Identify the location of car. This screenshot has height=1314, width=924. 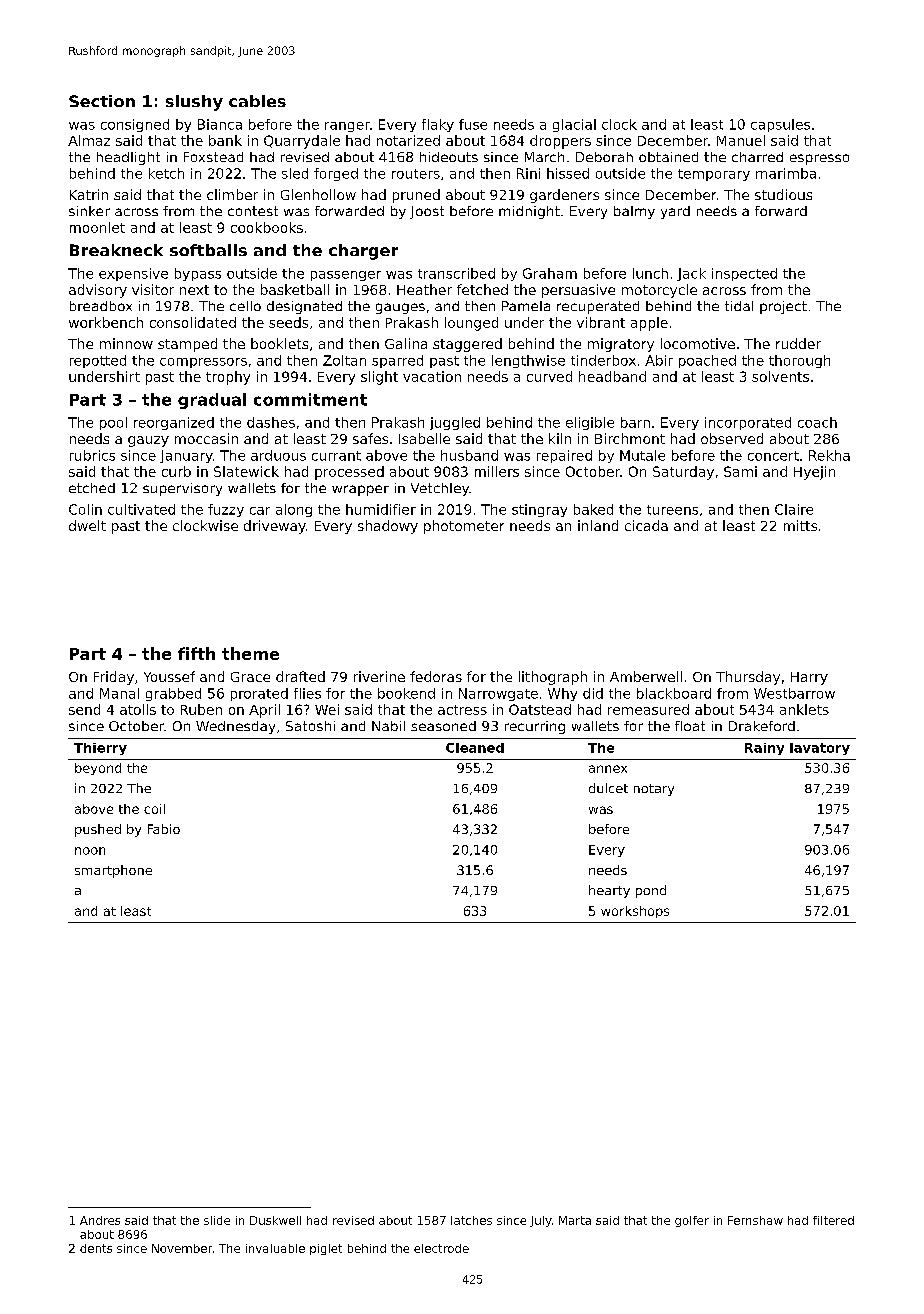
(260, 511).
